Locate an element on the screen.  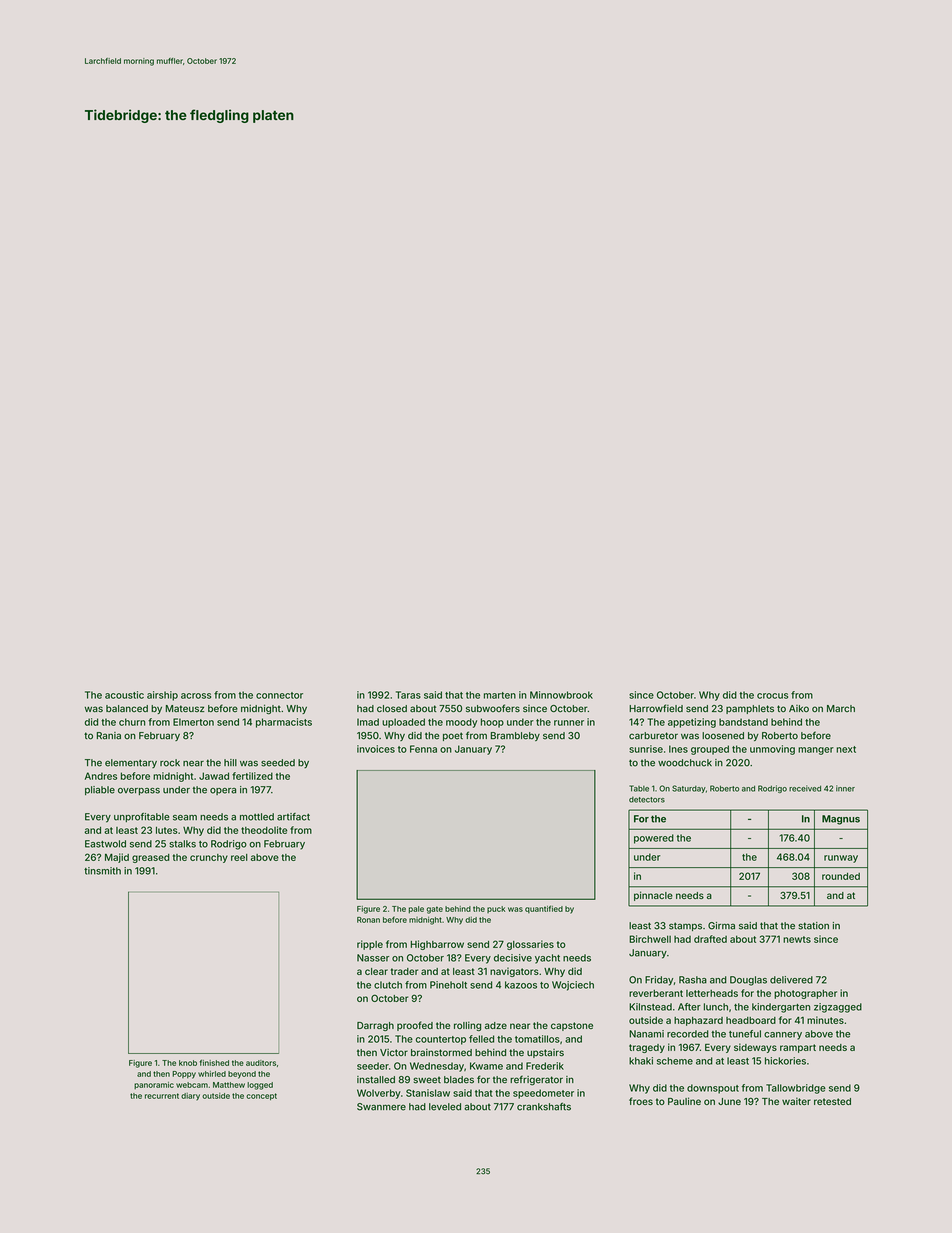
ripple is located at coordinates (370, 945).
